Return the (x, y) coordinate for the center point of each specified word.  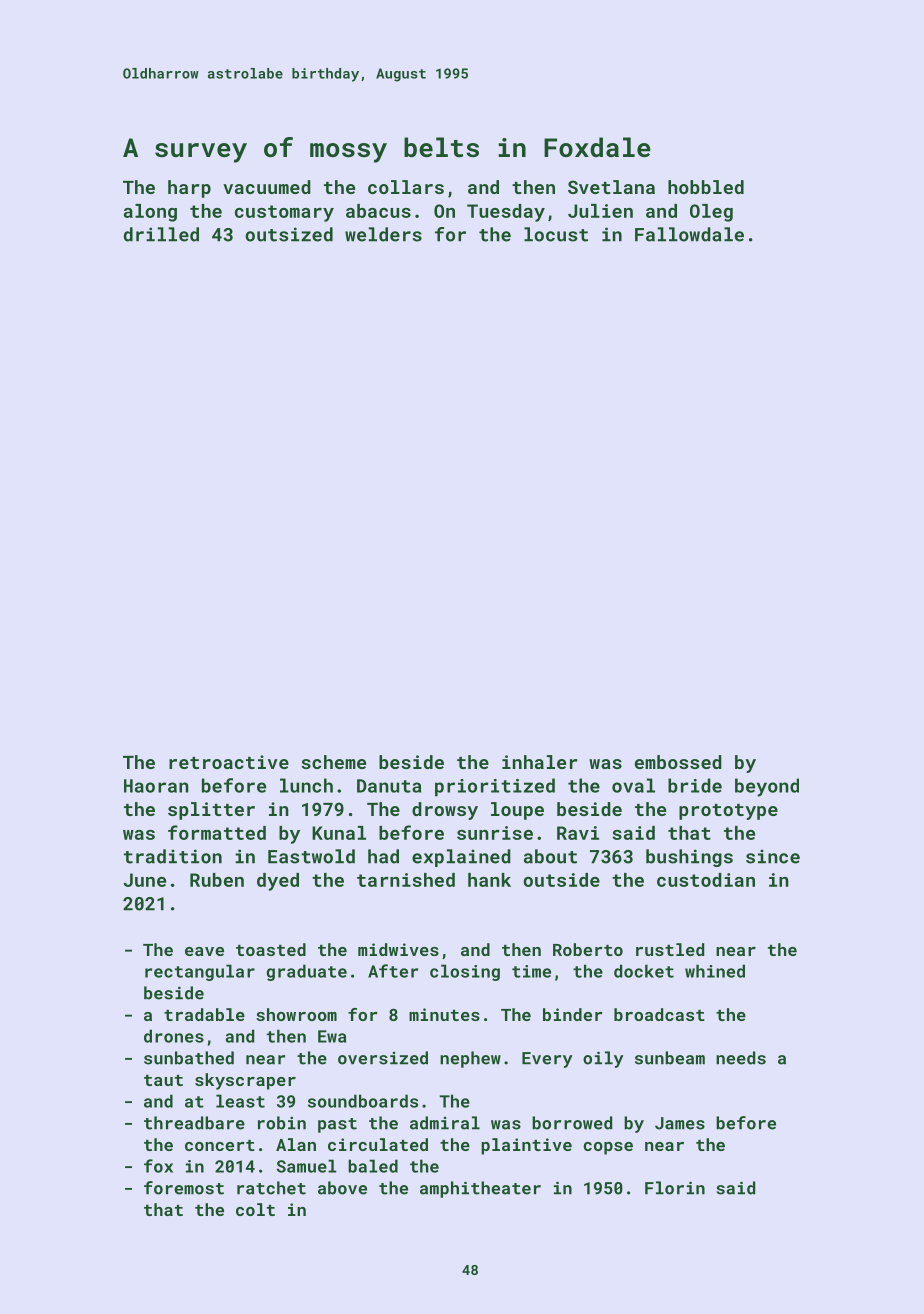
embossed (678, 762)
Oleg (711, 213)
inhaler (540, 762)
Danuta (389, 786)
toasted (271, 949)
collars (406, 187)
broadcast (659, 1014)
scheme (333, 762)
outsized (289, 234)
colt (255, 1209)
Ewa (332, 1036)
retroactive (229, 762)
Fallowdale (689, 234)
